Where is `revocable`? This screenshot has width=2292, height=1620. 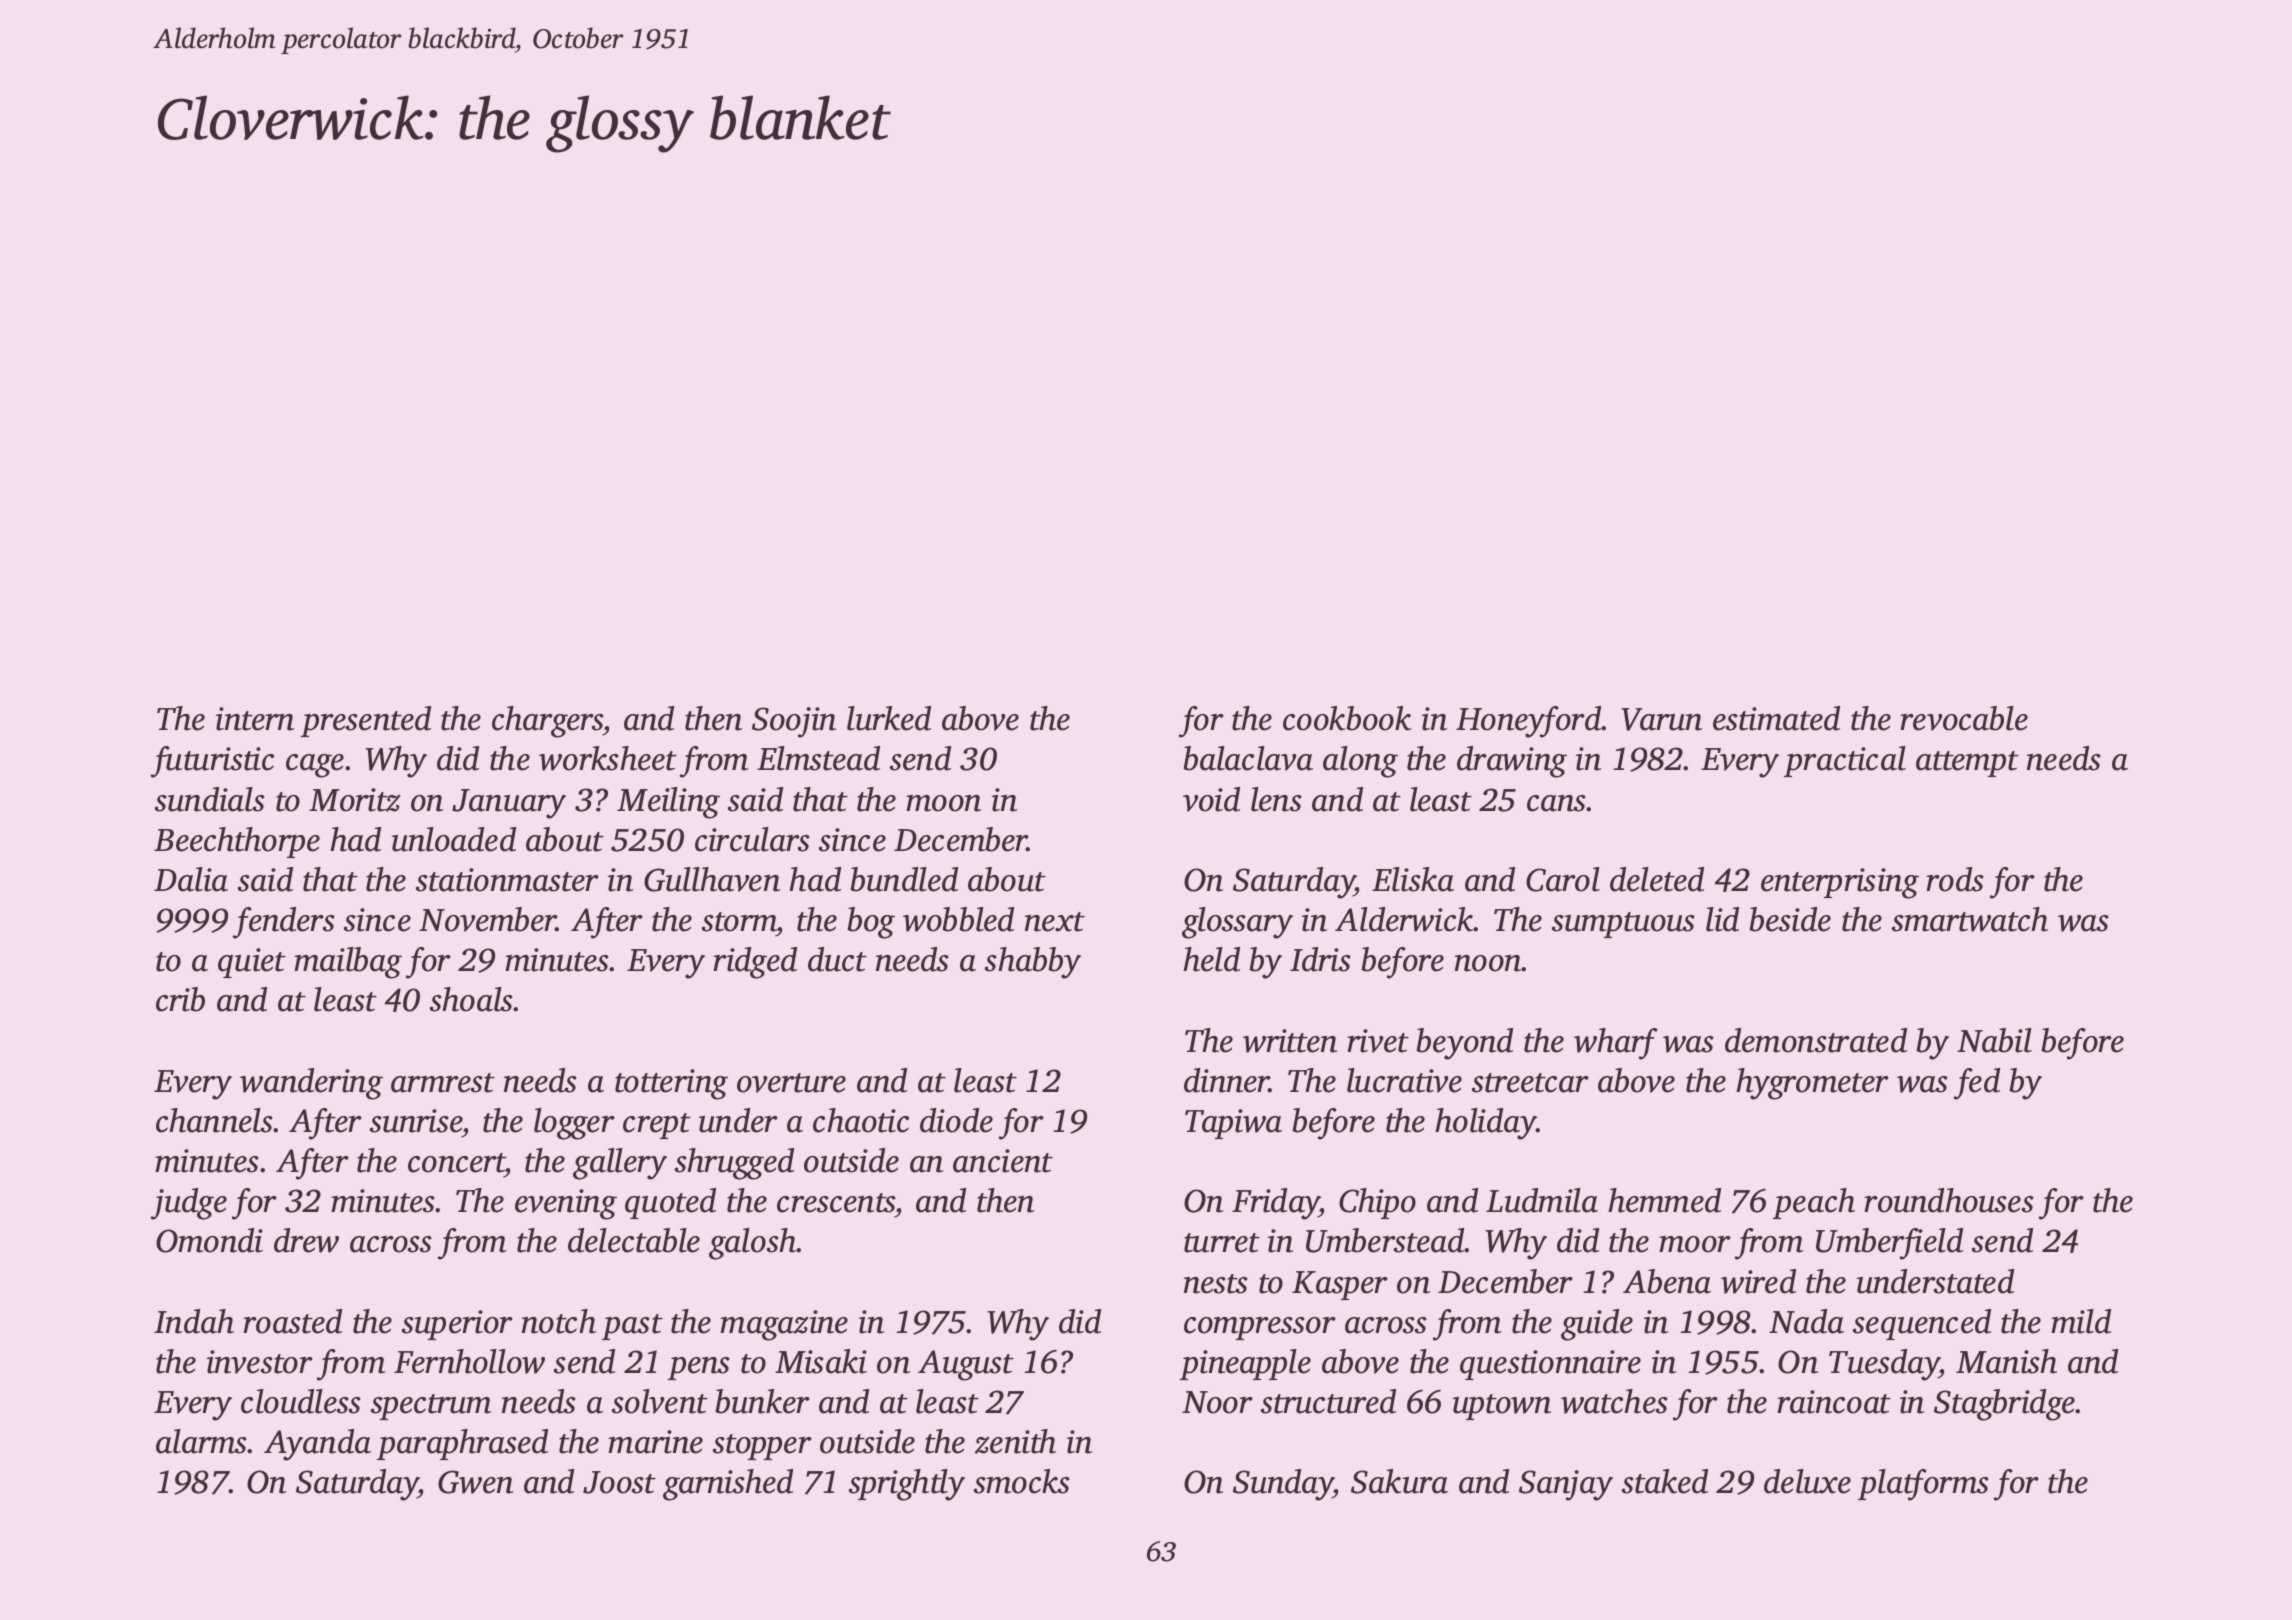 revocable is located at coordinates (1964, 718).
